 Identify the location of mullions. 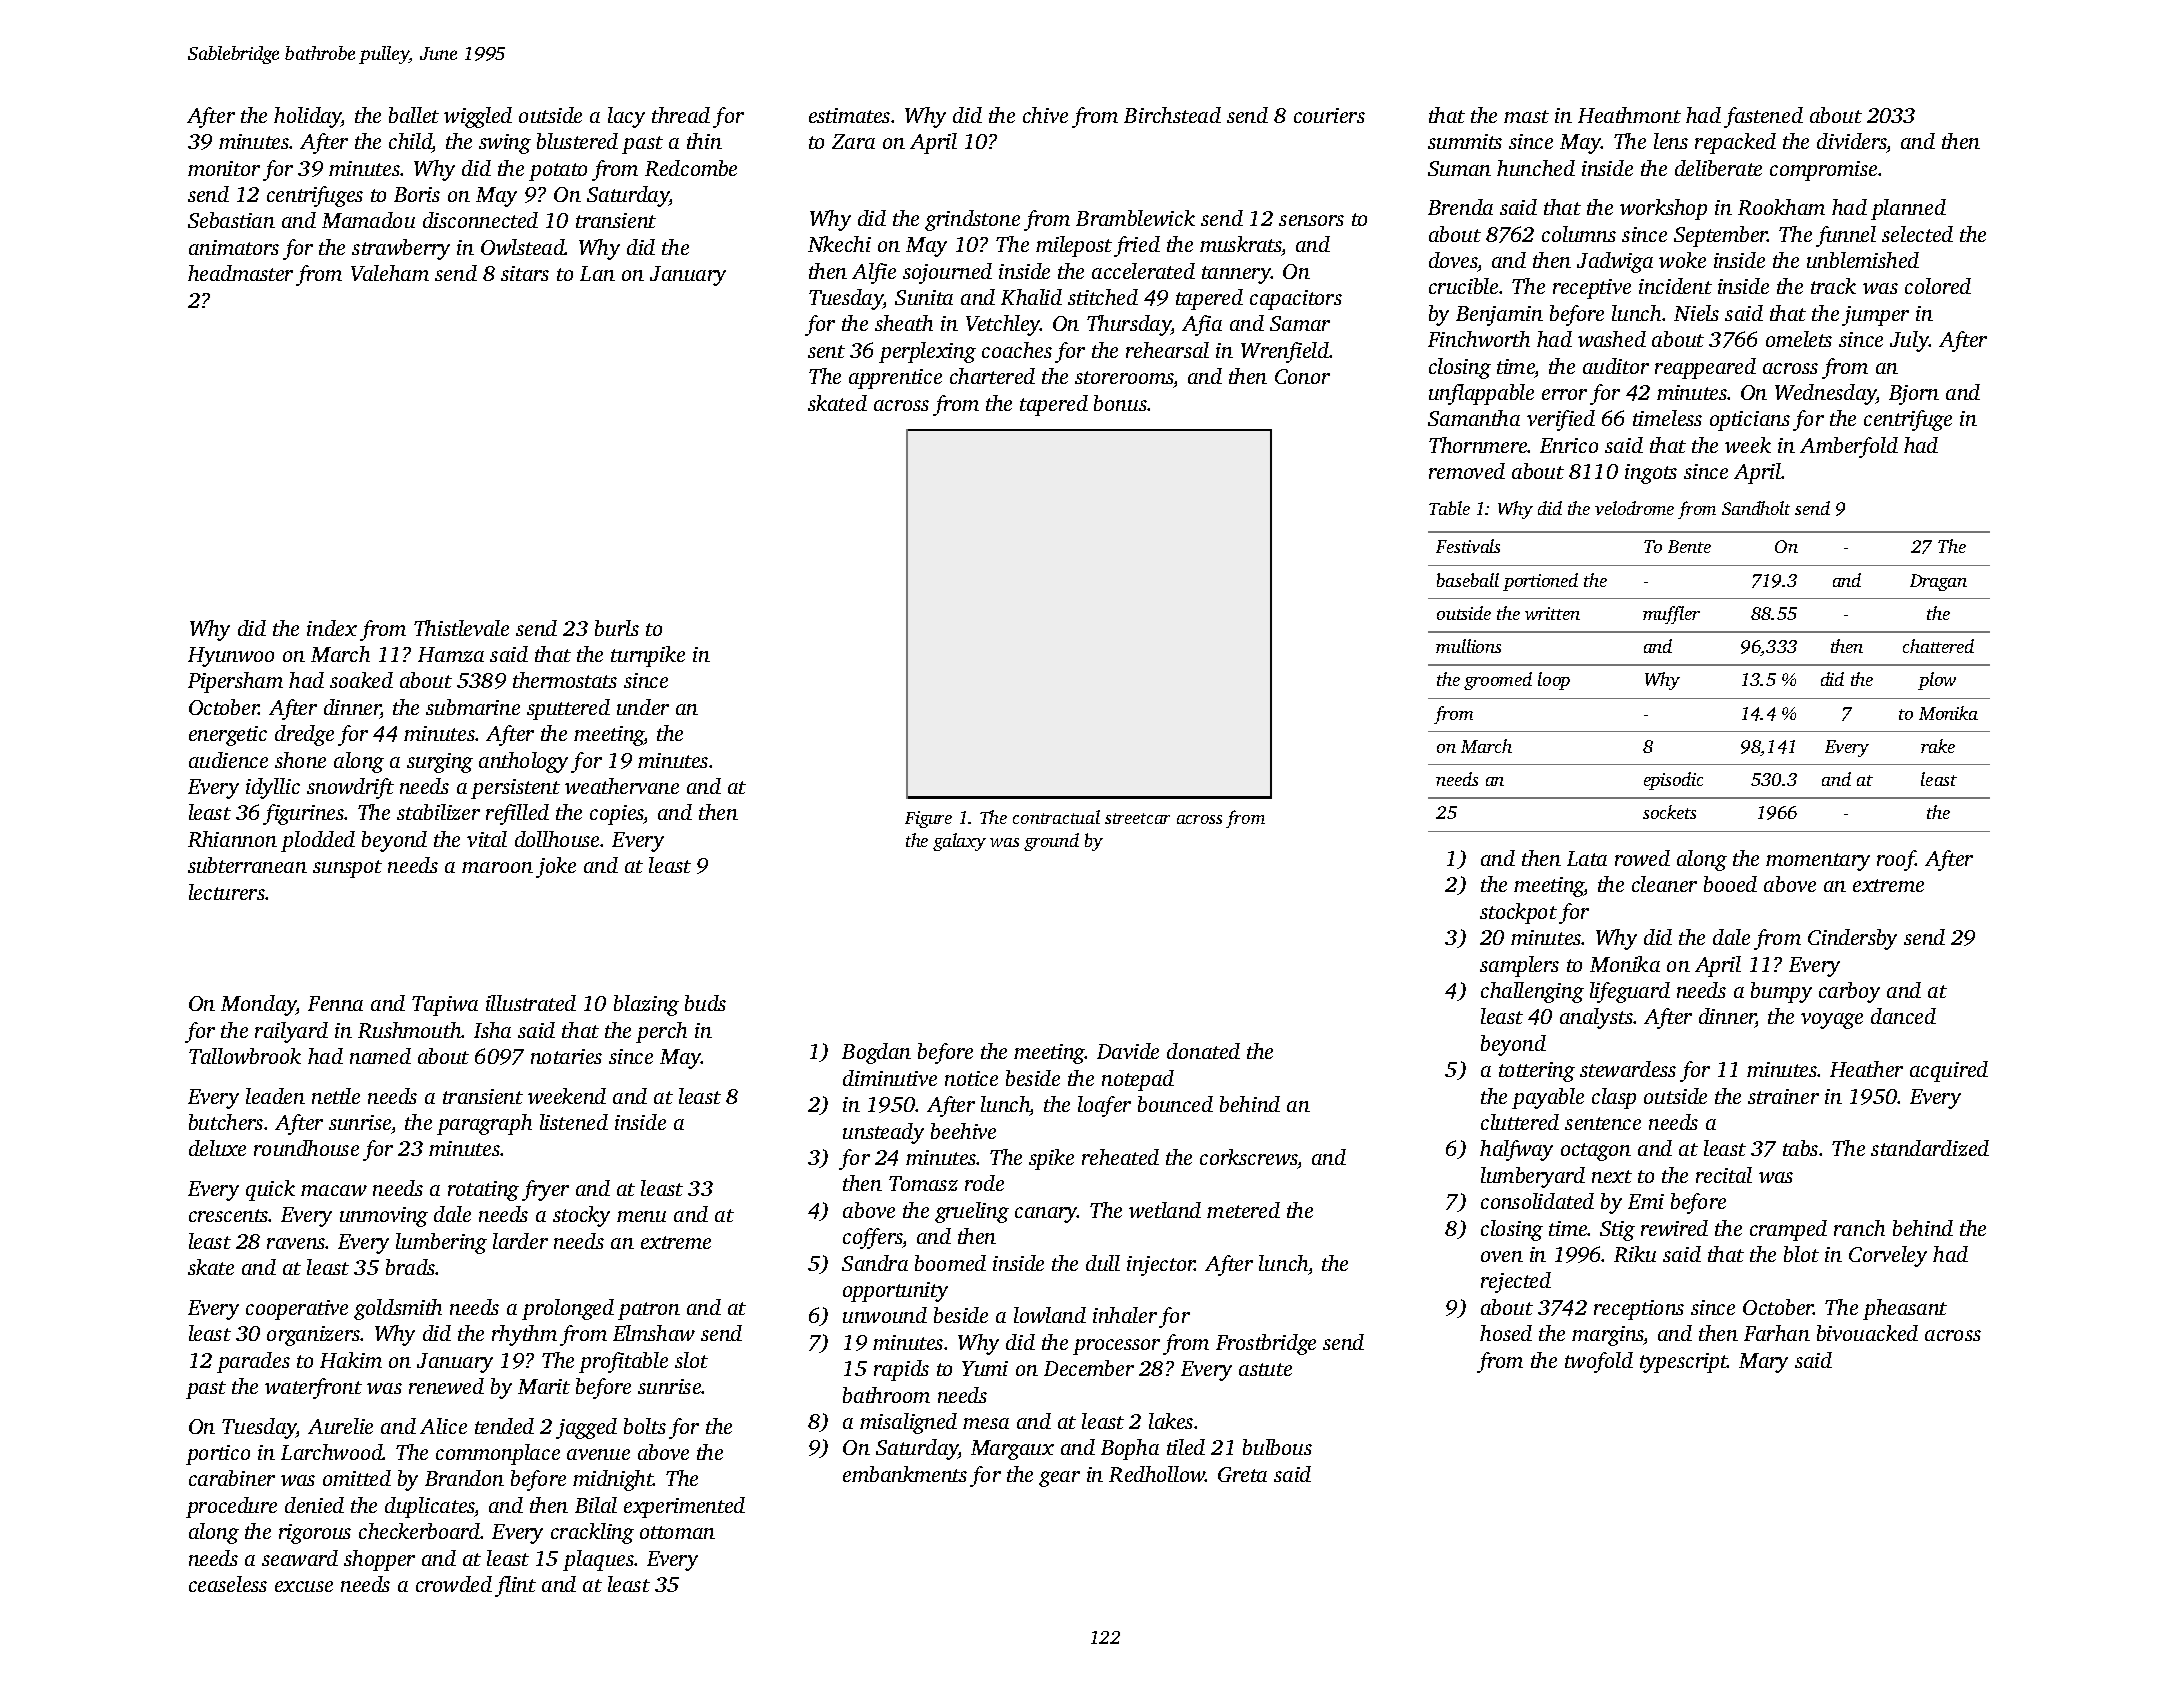
(1468, 646).
